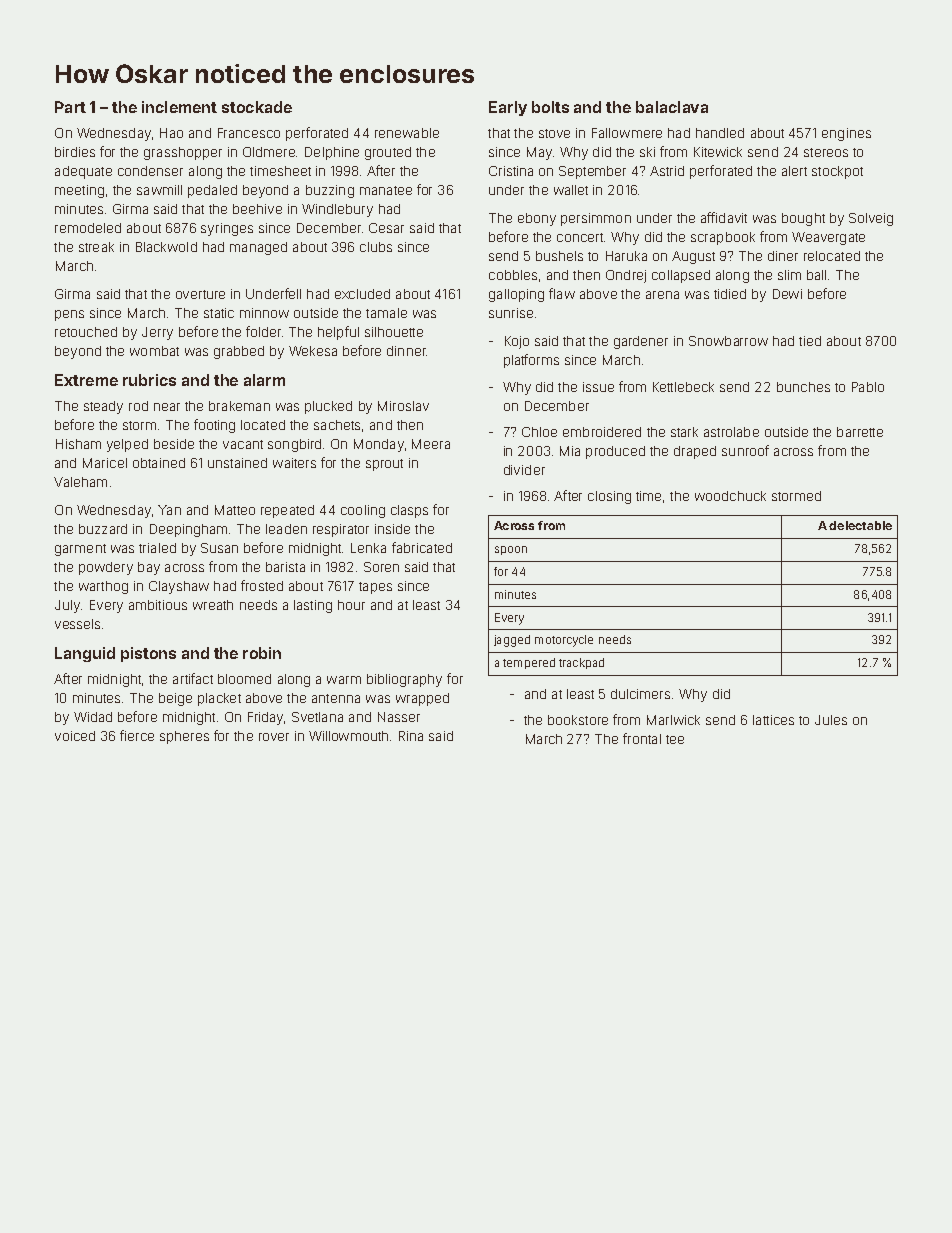 The height and width of the page is (1233, 952). What do you see at coordinates (257, 107) in the page?
I see `stockade` at bounding box center [257, 107].
